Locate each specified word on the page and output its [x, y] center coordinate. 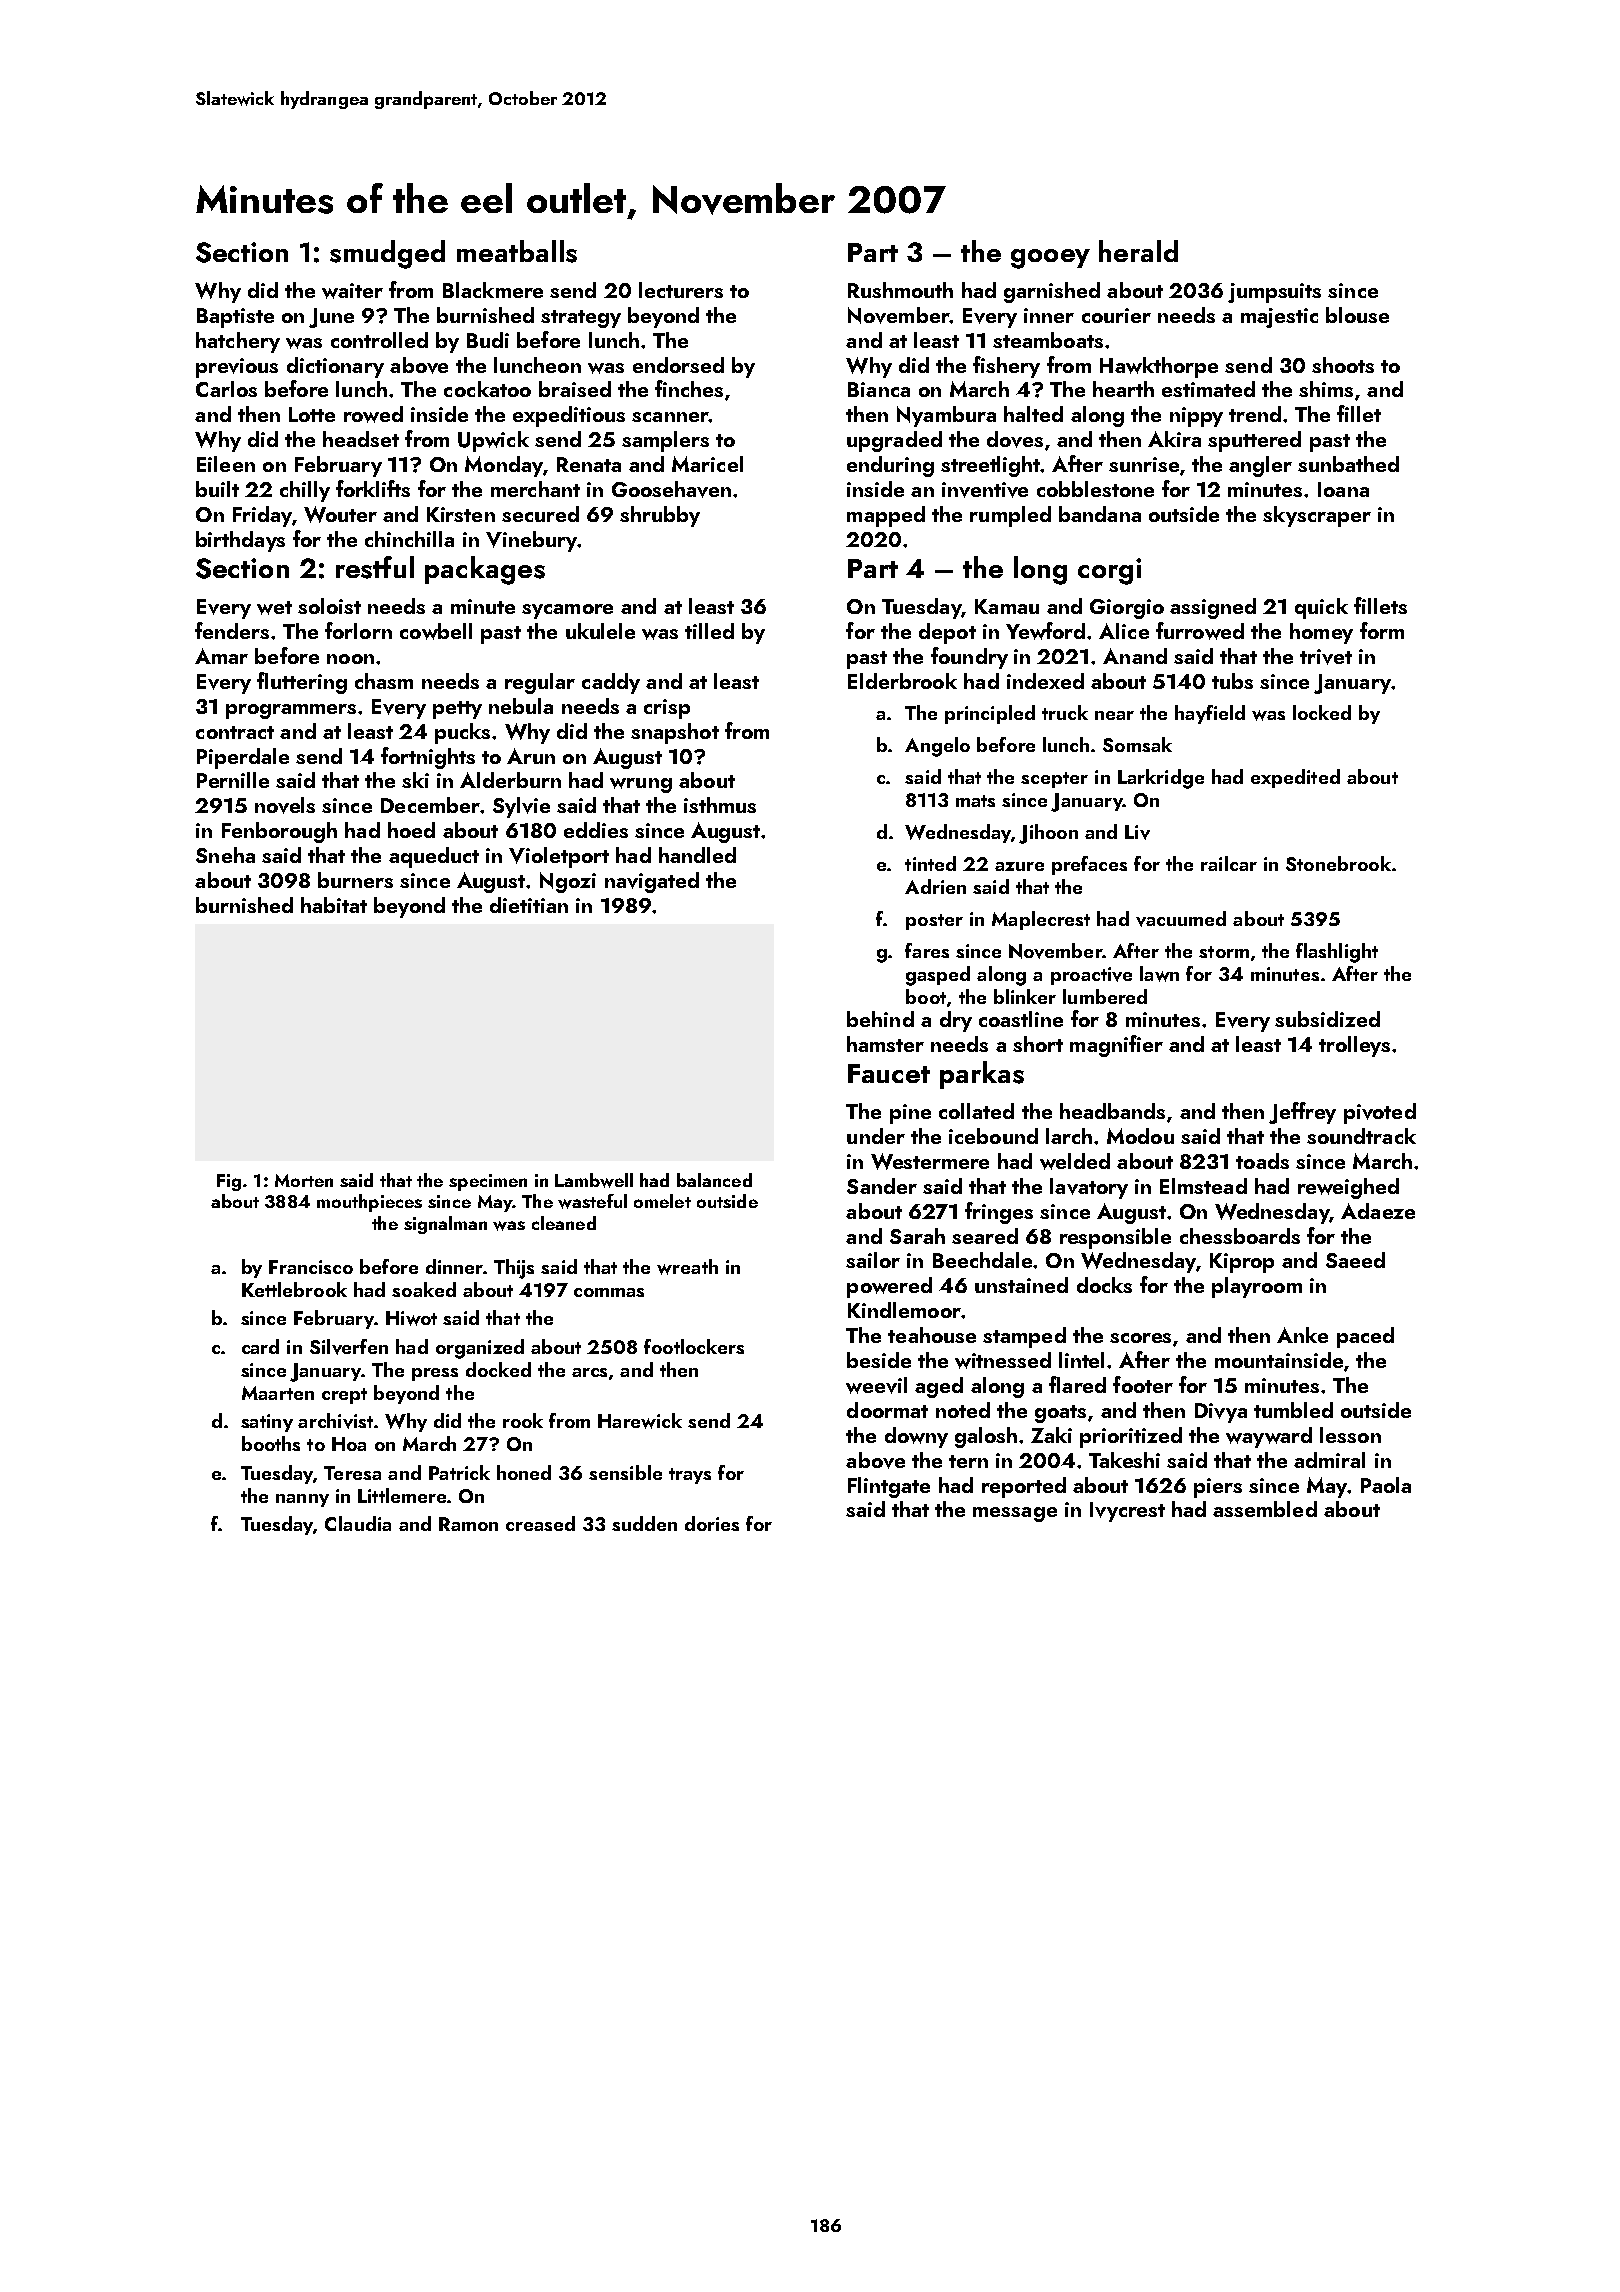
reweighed [1348, 1188]
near [1114, 715]
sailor [873, 1260]
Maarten [278, 1393]
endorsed [678, 365]
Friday [262, 516]
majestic [1279, 318]
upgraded [894, 441]
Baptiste [235, 318]
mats [975, 801]
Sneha [225, 855]
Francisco [311, 1267]
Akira [1174, 439]
